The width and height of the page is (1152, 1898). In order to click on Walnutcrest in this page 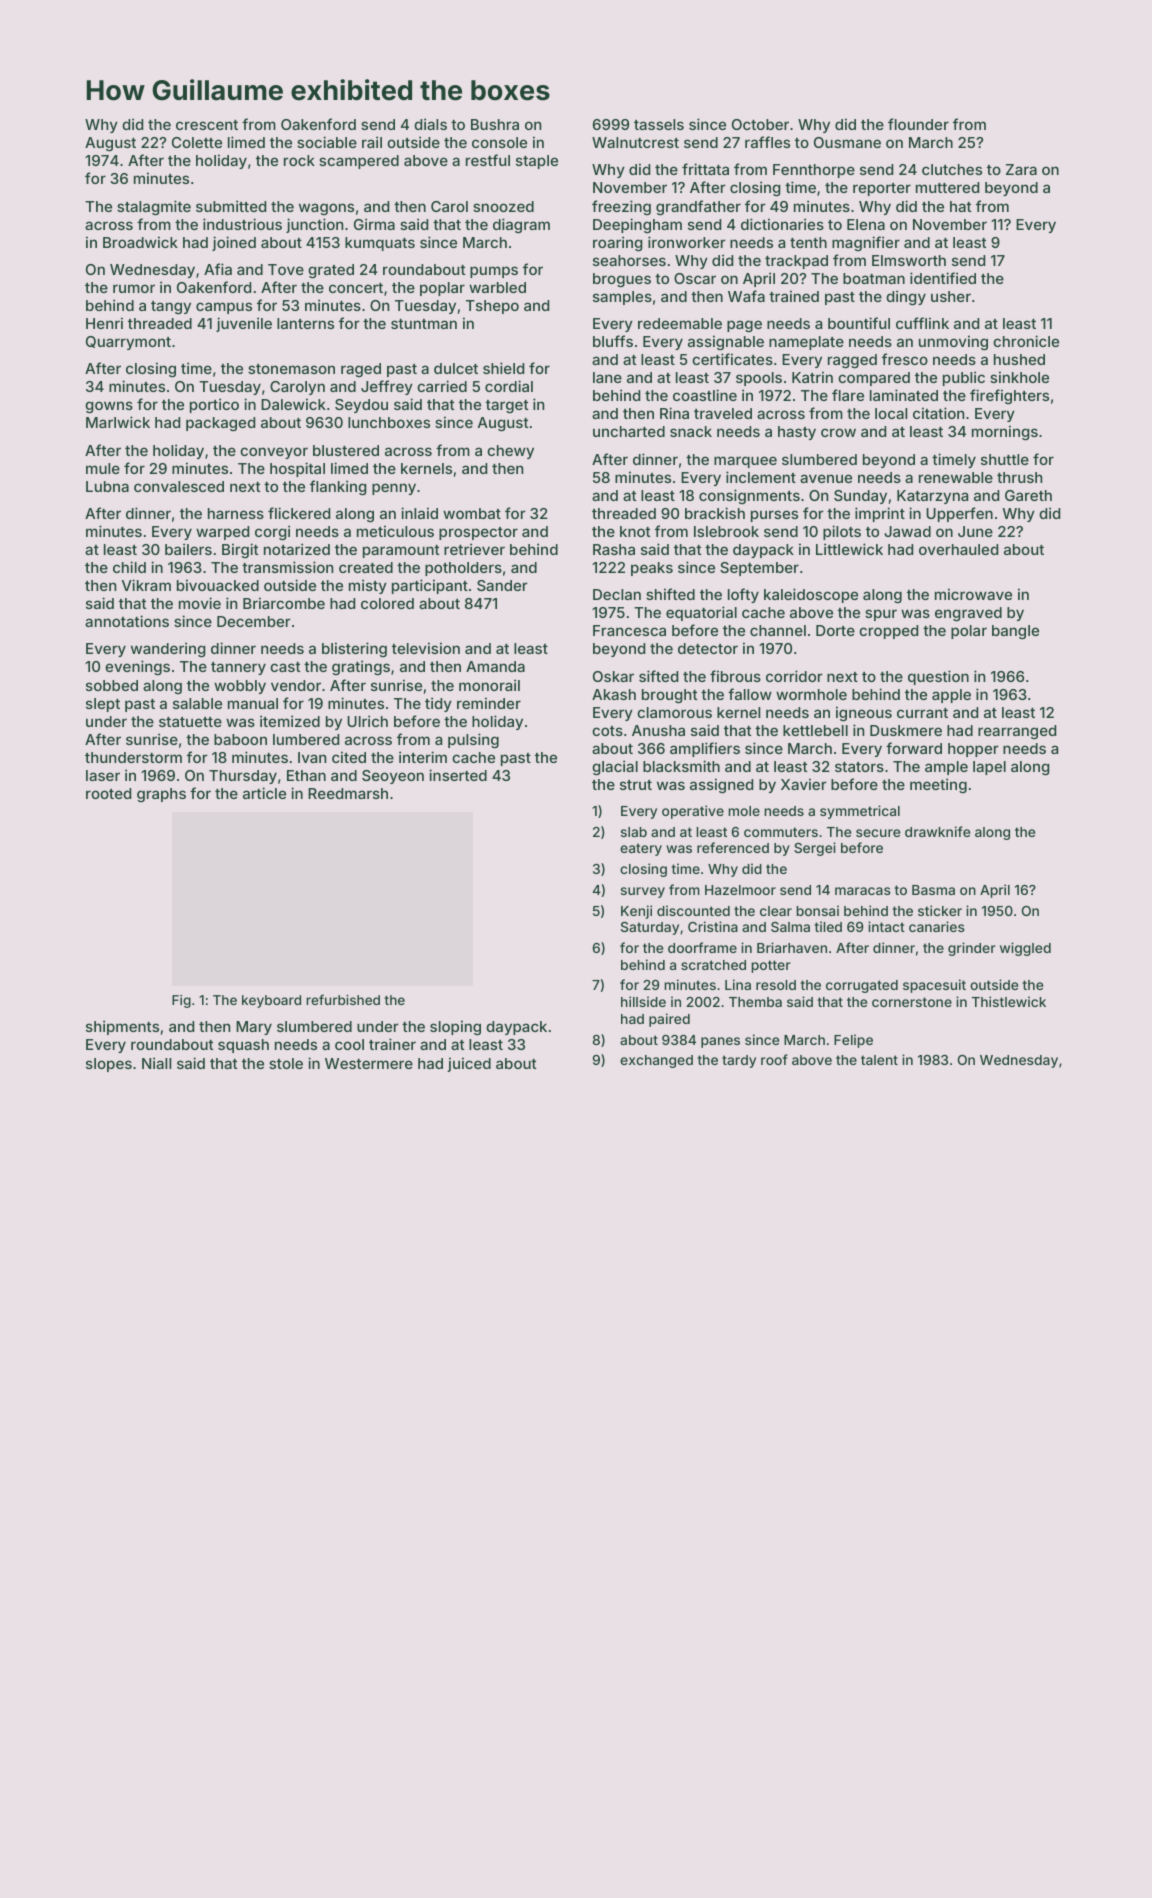, I will do `click(635, 142)`.
